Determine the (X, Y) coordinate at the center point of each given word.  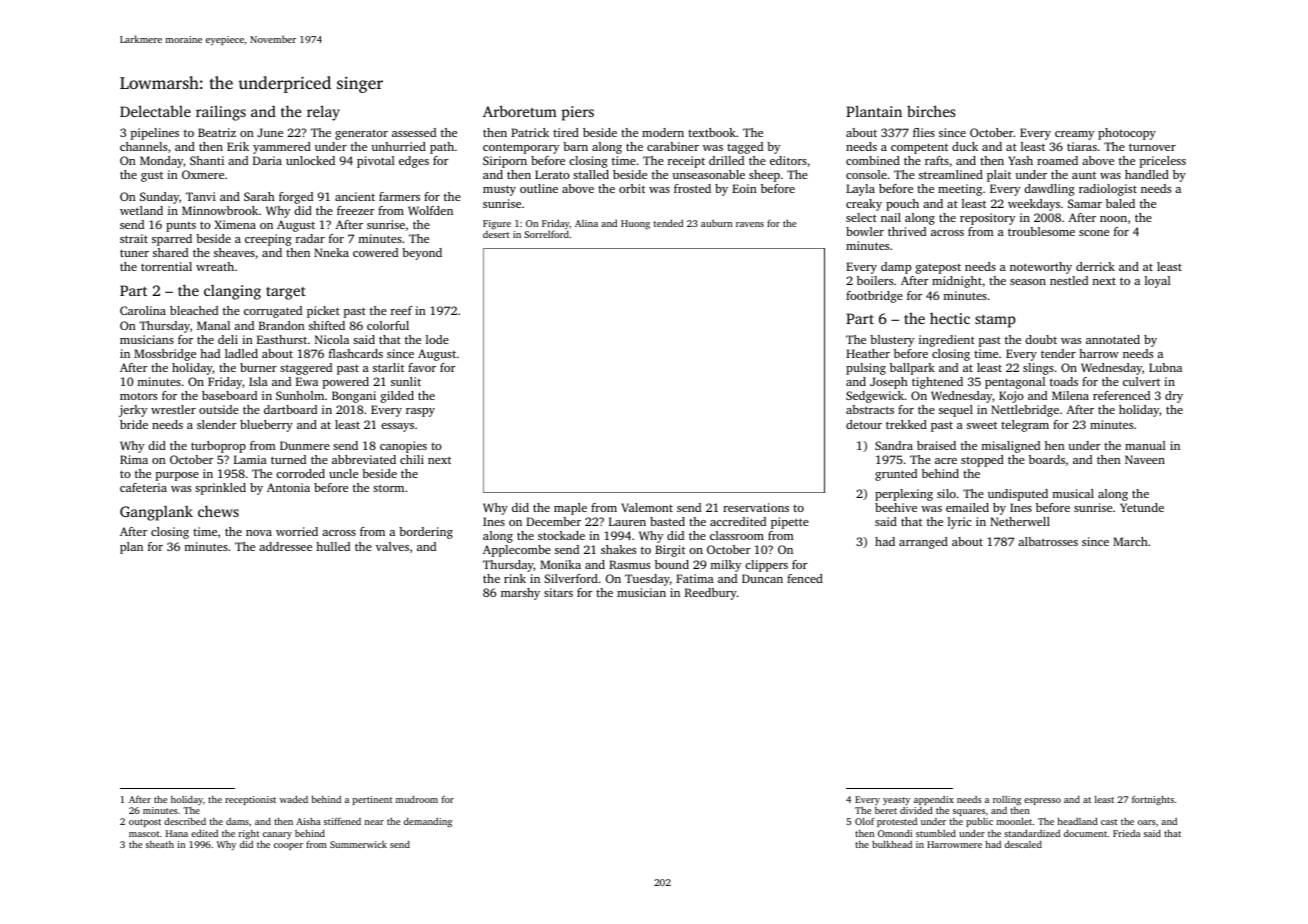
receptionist (250, 800)
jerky (133, 411)
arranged (923, 543)
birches (931, 111)
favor (422, 367)
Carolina (143, 310)
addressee (285, 546)
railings (221, 113)
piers (578, 113)
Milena (1070, 395)
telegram (1025, 426)
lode (437, 339)
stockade (561, 535)
